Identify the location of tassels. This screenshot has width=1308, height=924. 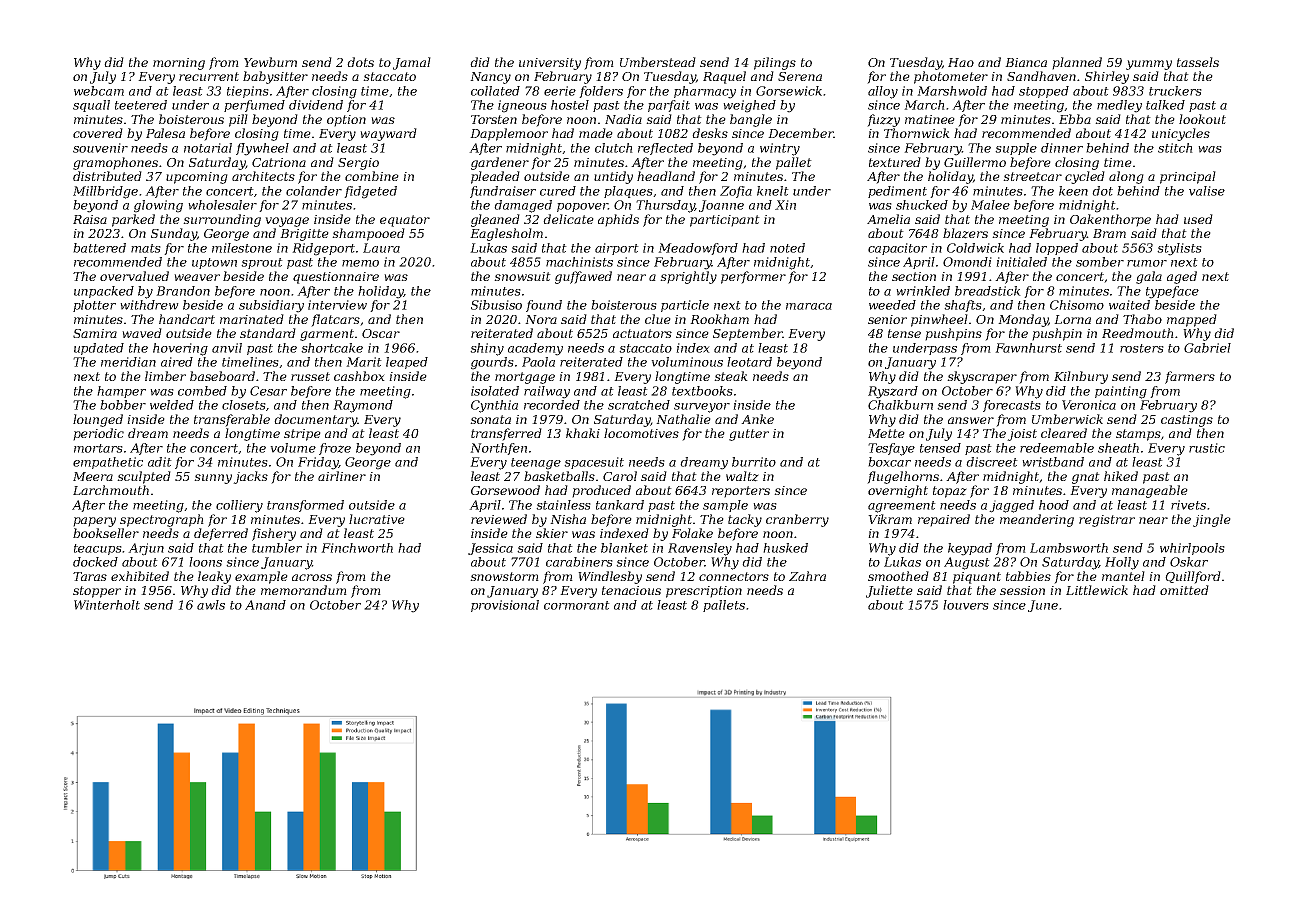
(1198, 62).
